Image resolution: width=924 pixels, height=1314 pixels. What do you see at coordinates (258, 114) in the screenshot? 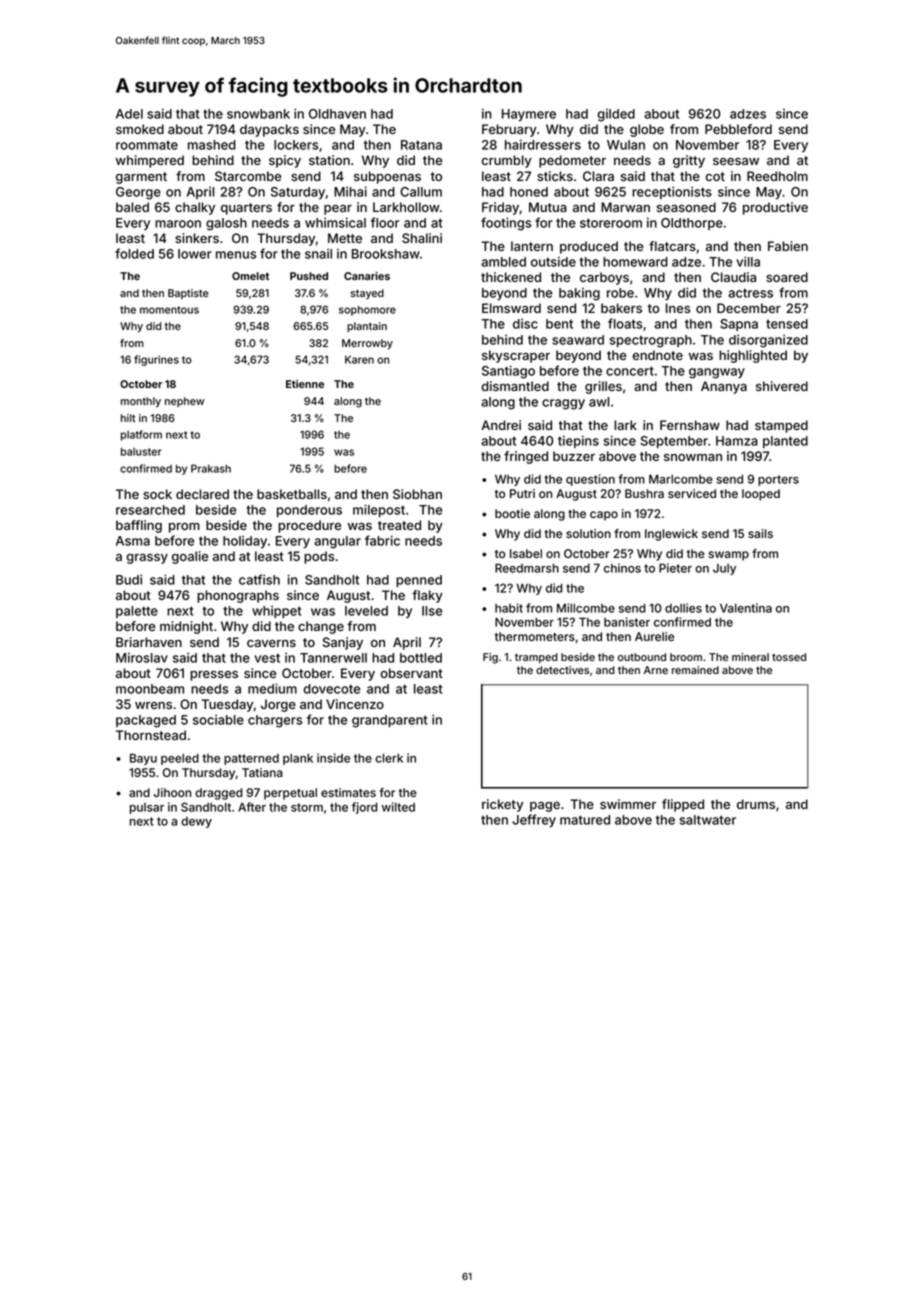
I see `snowbank` at bounding box center [258, 114].
